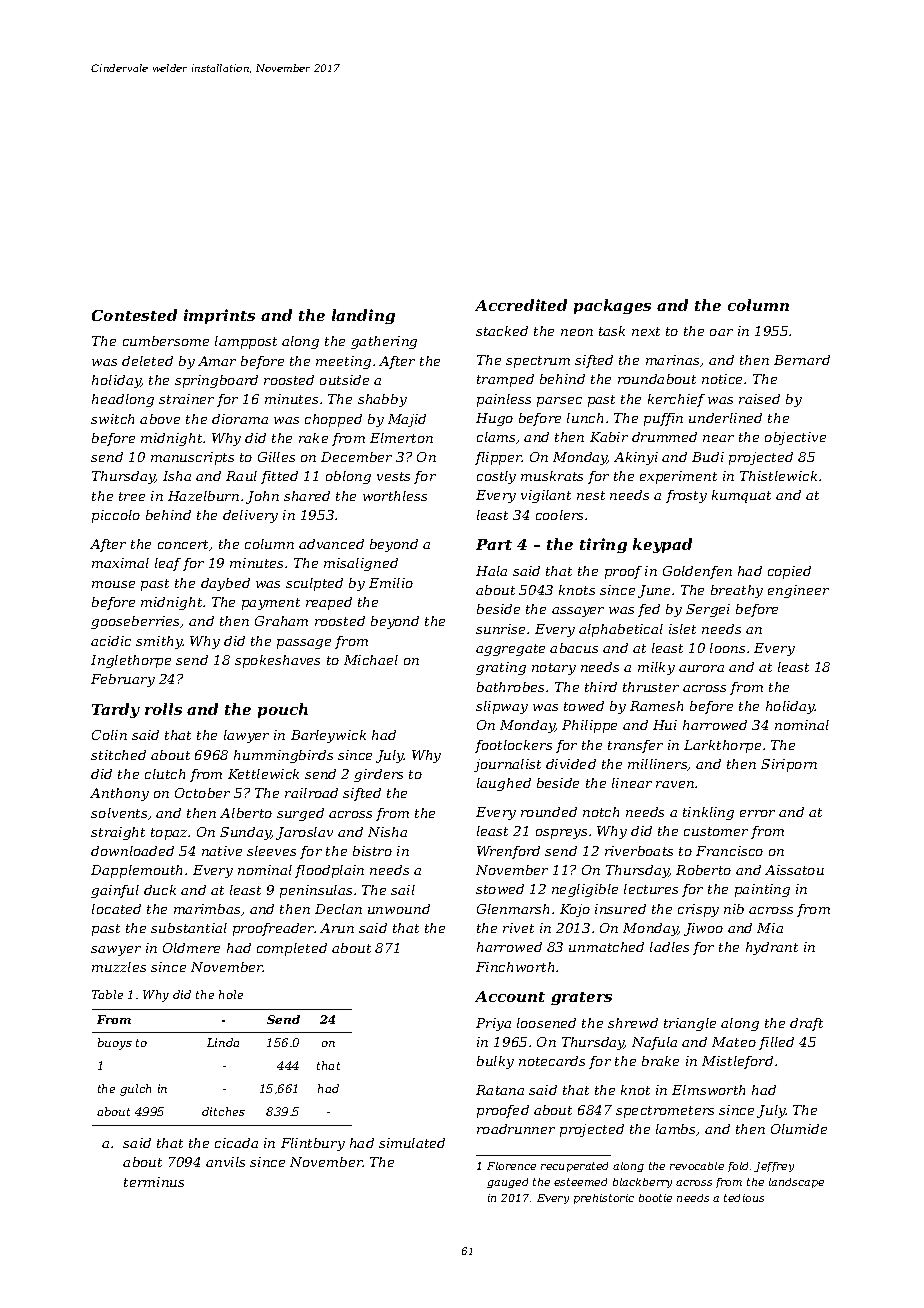 This page has width=924, height=1308. What do you see at coordinates (407, 420) in the page?
I see `Majid` at bounding box center [407, 420].
